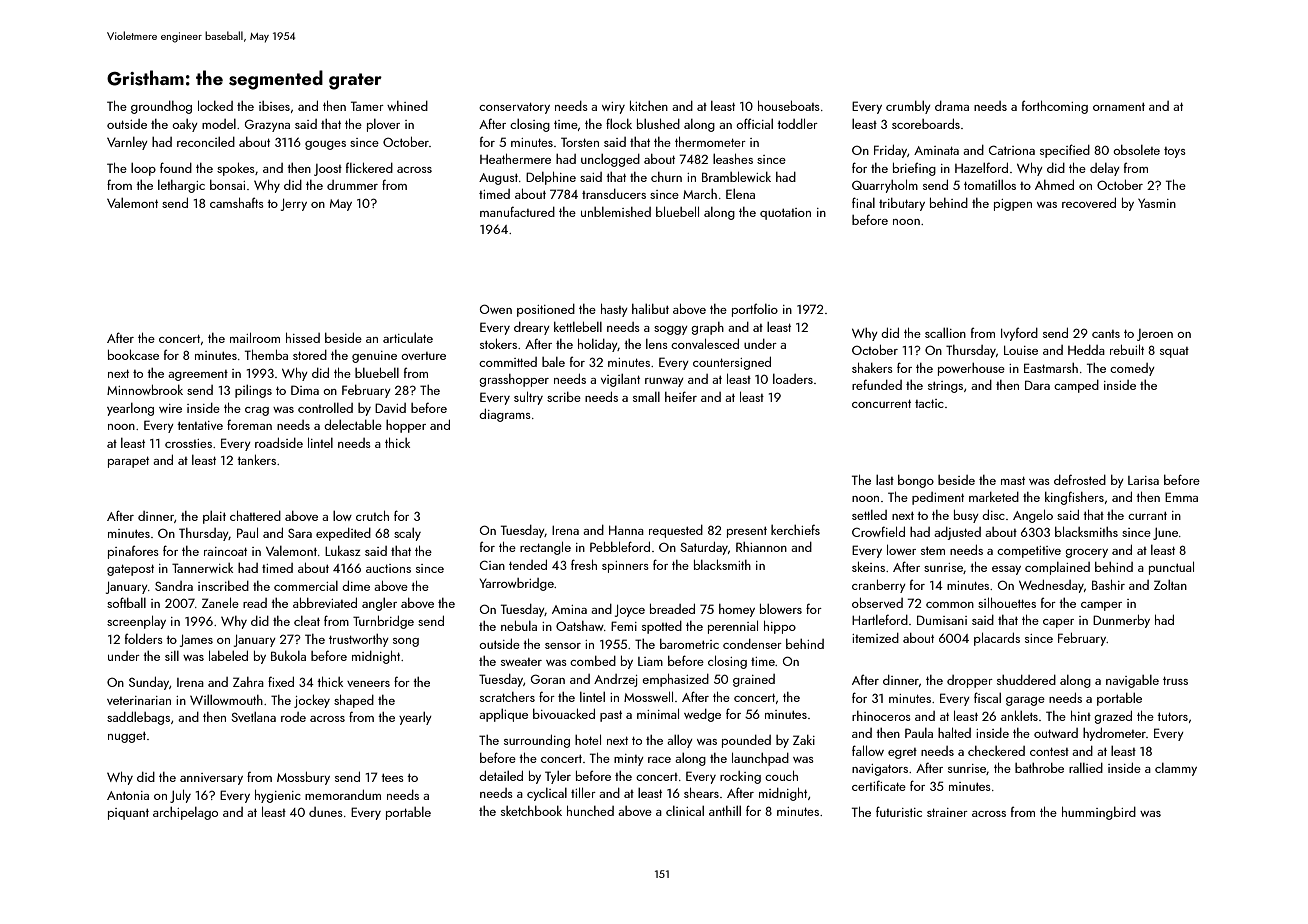  I want to click on conservatory, so click(514, 108).
